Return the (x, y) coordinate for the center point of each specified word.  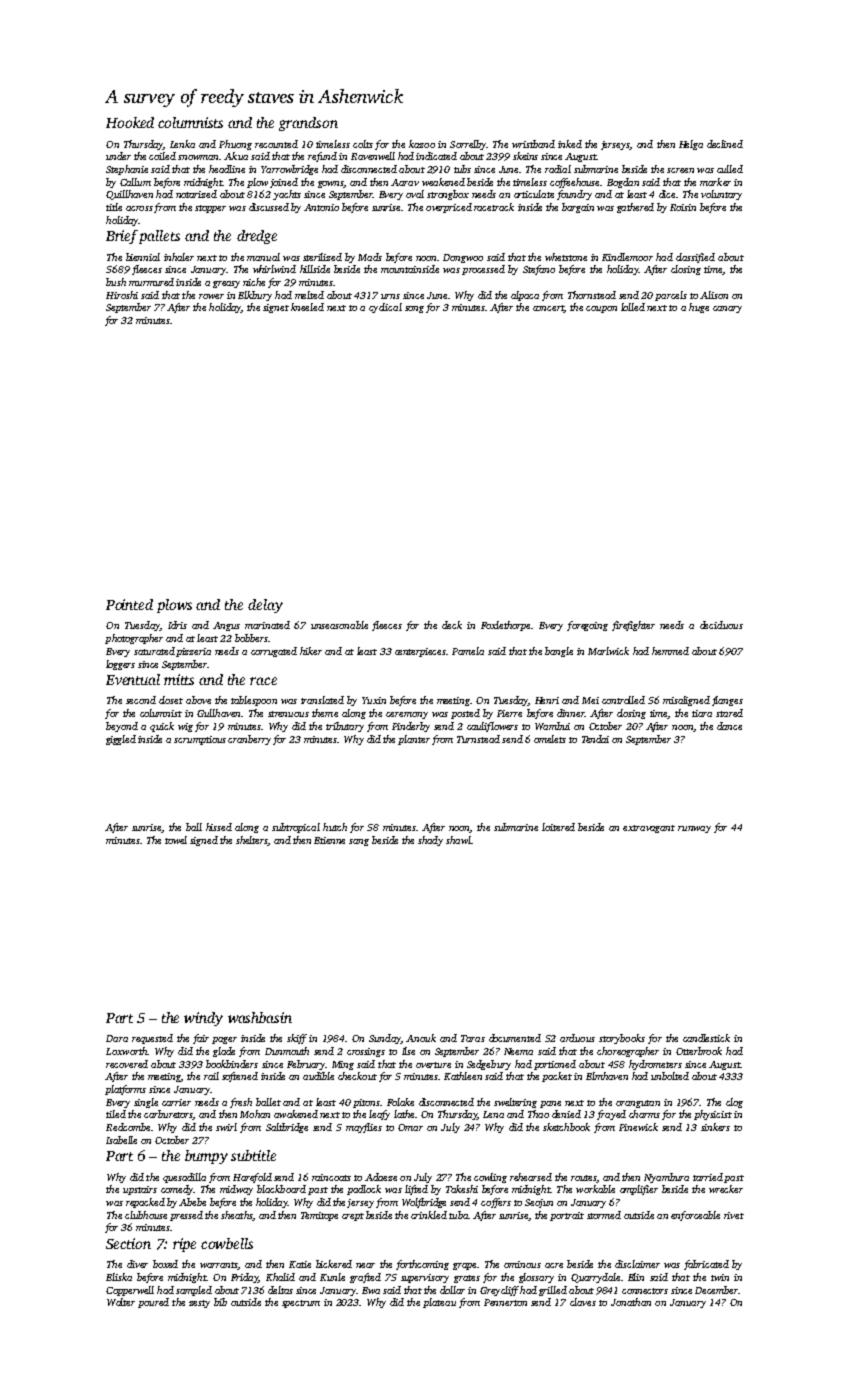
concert (548, 309)
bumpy (206, 1157)
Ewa (371, 1290)
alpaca (525, 296)
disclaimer (637, 1264)
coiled (162, 156)
